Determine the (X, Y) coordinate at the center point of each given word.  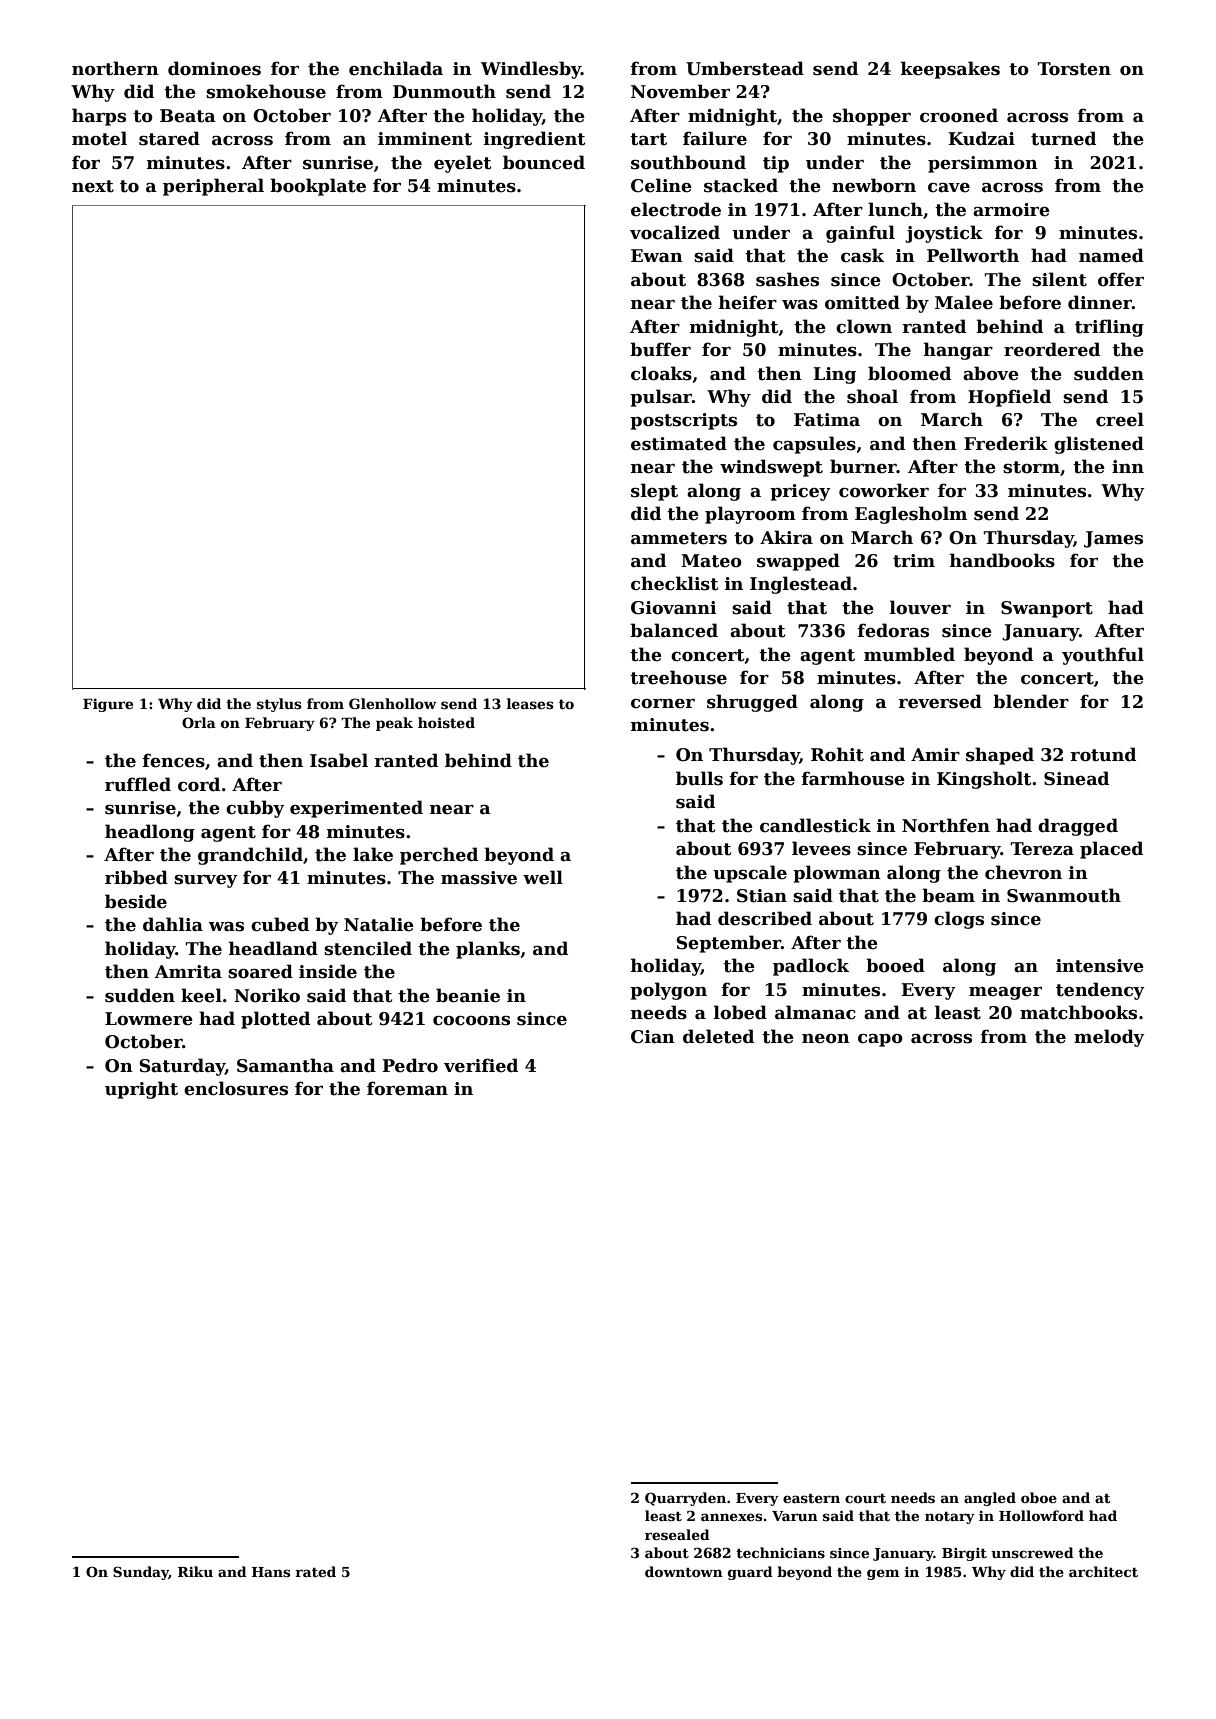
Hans (271, 1572)
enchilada (396, 68)
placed (1111, 850)
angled (990, 1499)
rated (315, 1571)
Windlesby (531, 70)
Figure (108, 705)
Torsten (1074, 69)
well (543, 877)
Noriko (267, 995)
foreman (407, 1088)
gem (883, 1574)
